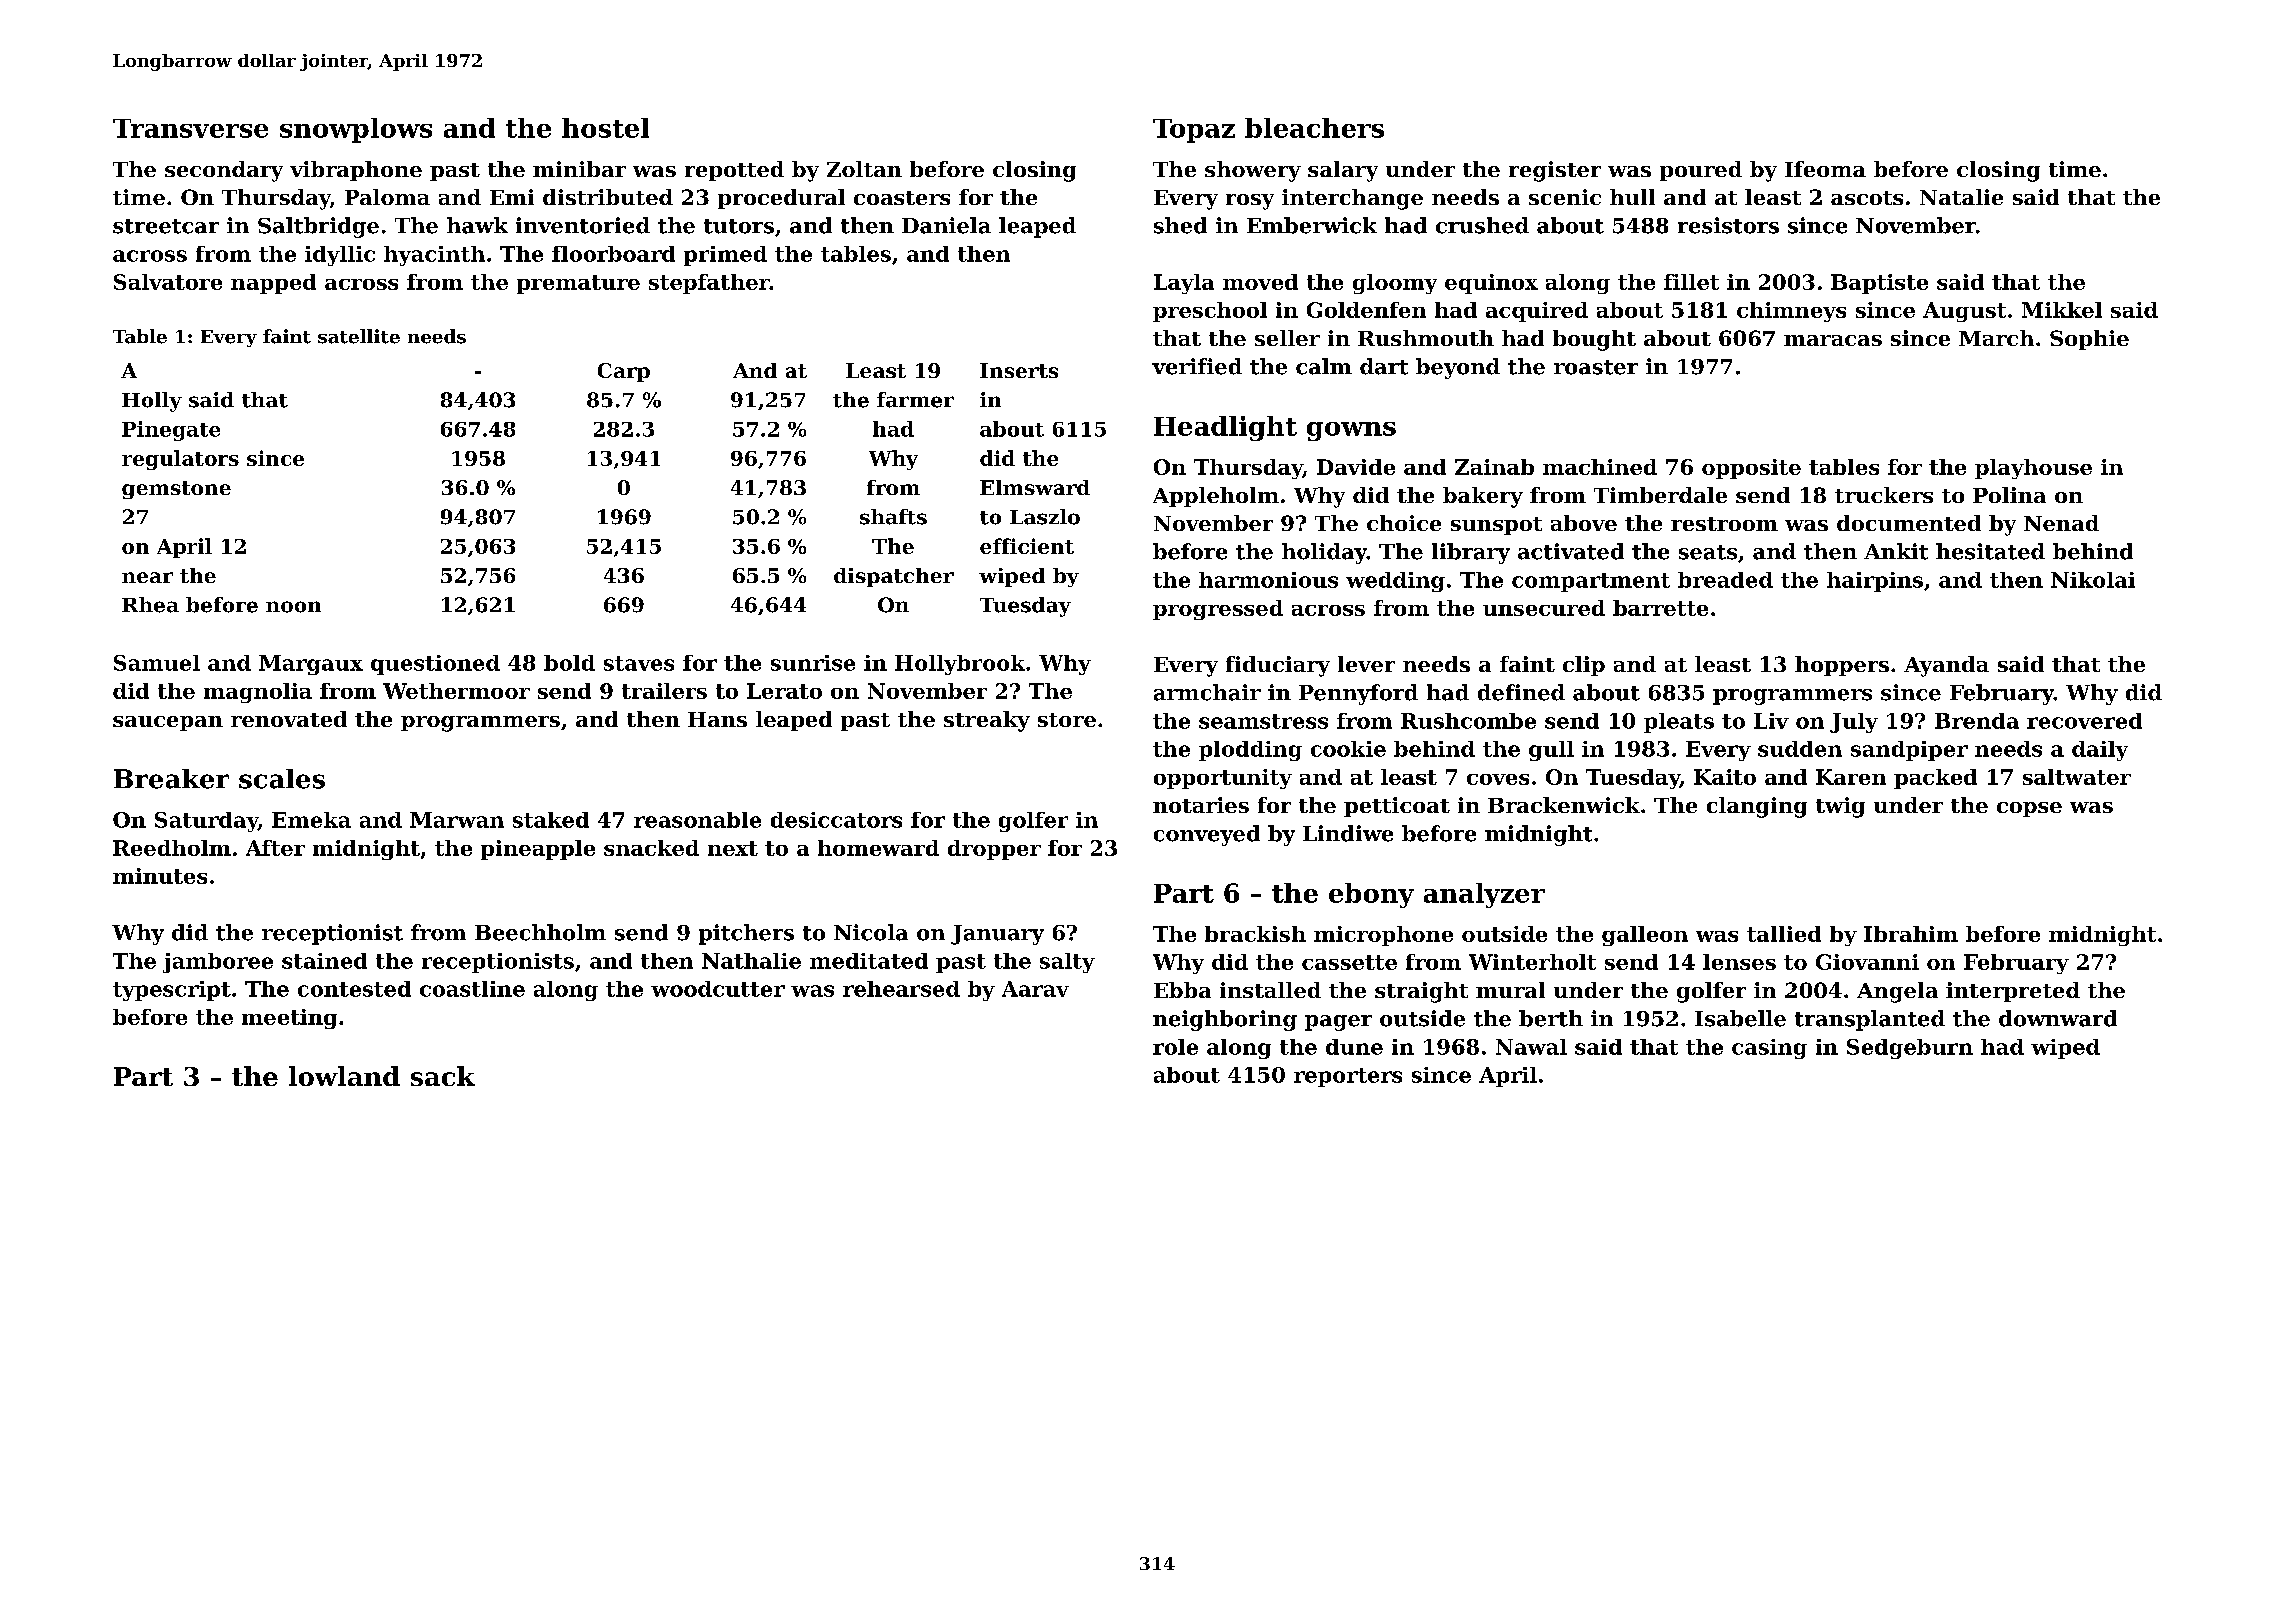 The height and width of the screenshot is (1610, 2277). Describe the element at coordinates (1314, 128) in the screenshot. I see `bleachers` at that location.
